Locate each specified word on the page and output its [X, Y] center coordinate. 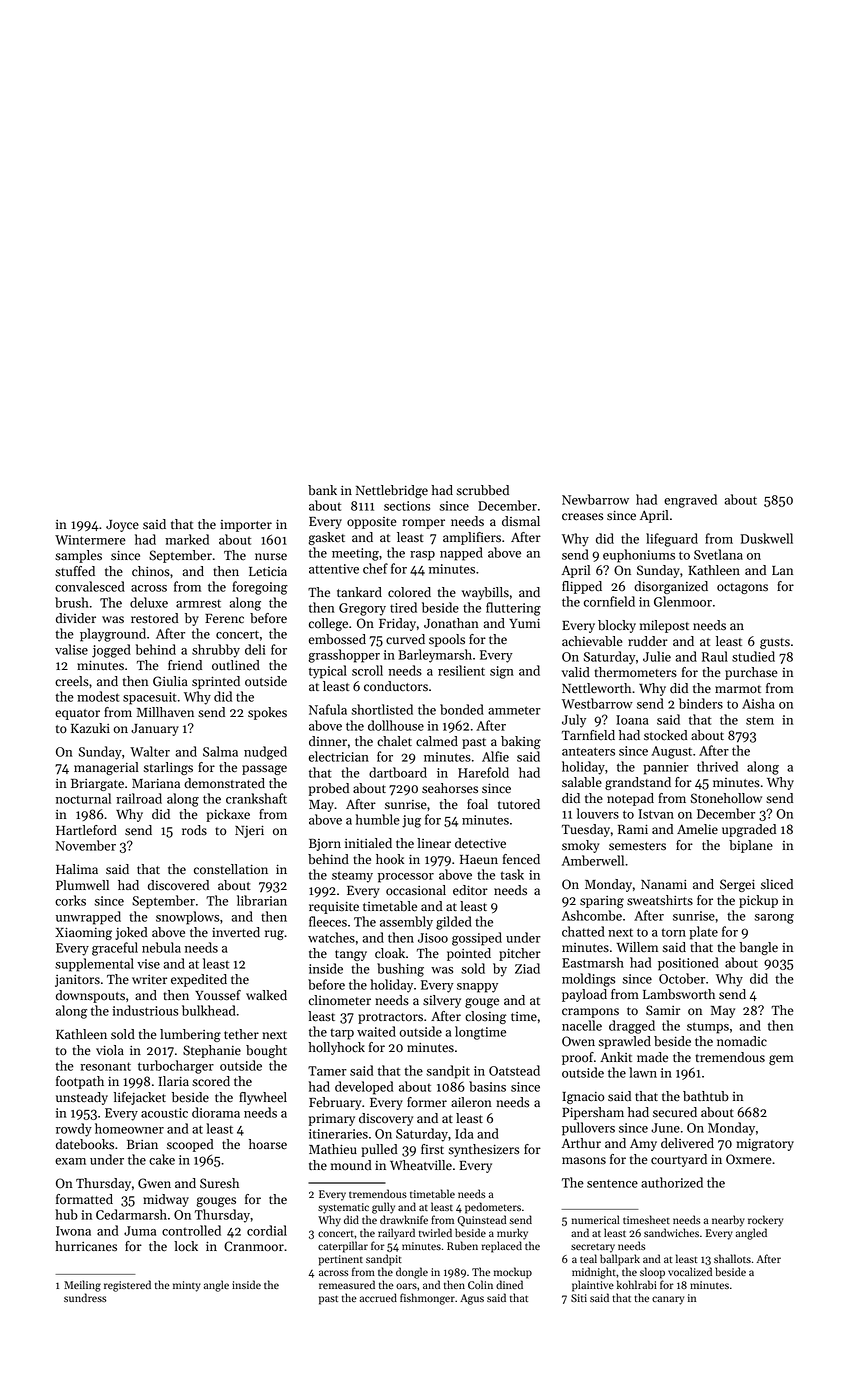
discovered [178, 885]
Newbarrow [595, 499]
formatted [84, 1199]
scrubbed [482, 490]
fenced [521, 859]
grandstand [638, 783]
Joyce [122, 526]
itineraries [338, 1134]
